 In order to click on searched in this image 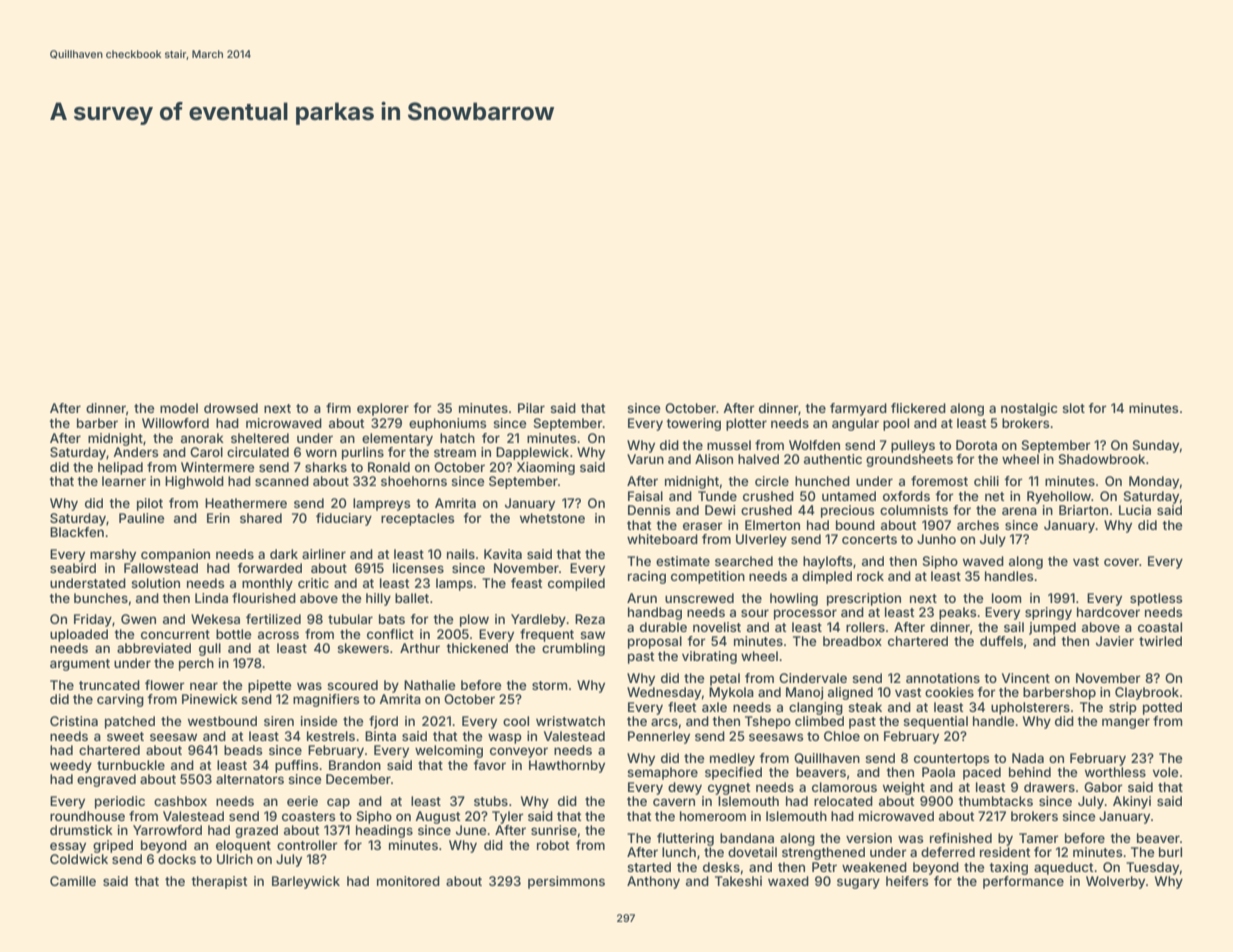, I will do `click(744, 561)`.
